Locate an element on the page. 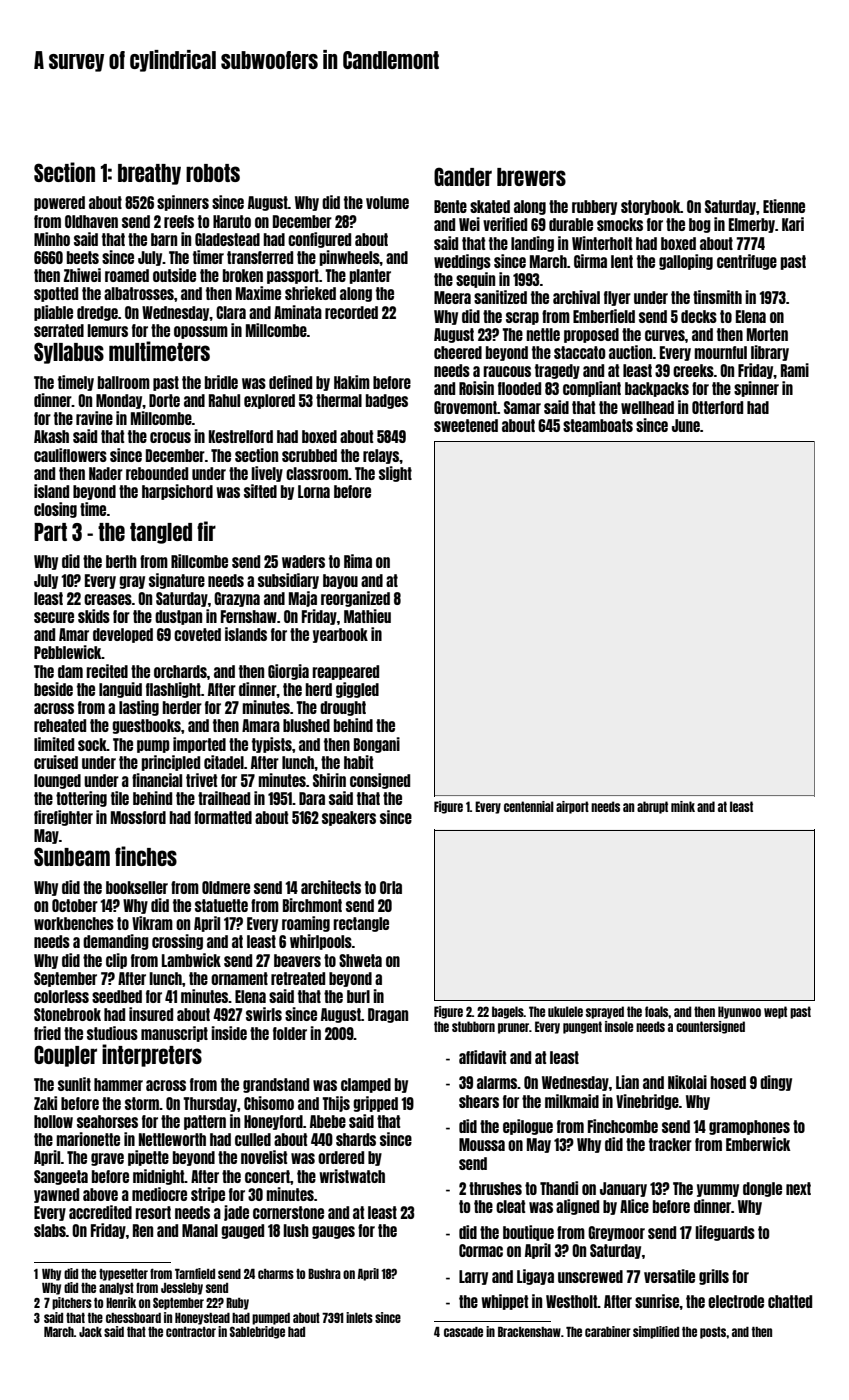 This page has width=849, height=1400. Haruto is located at coordinates (232, 221).
